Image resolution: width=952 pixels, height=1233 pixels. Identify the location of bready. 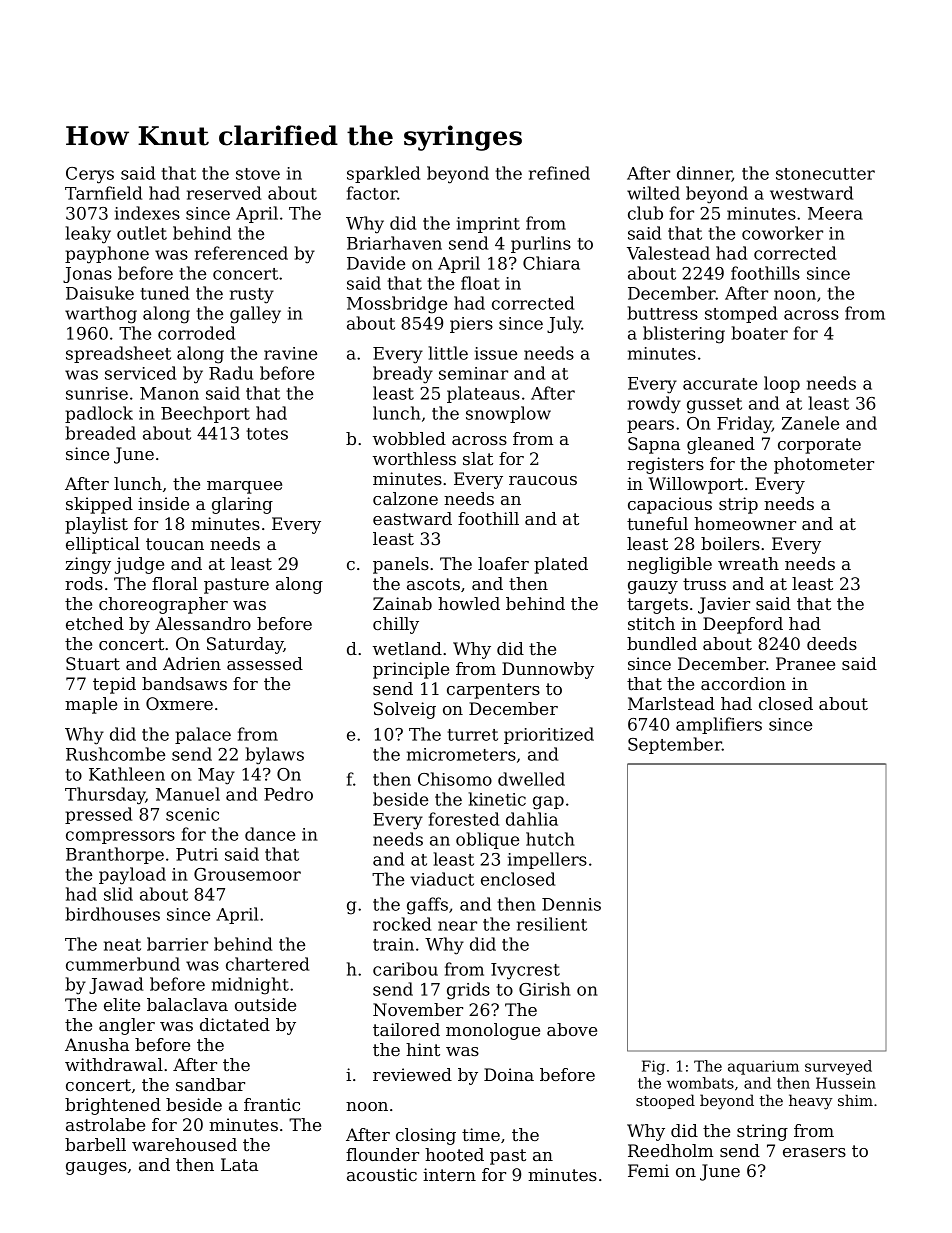
(403, 375).
